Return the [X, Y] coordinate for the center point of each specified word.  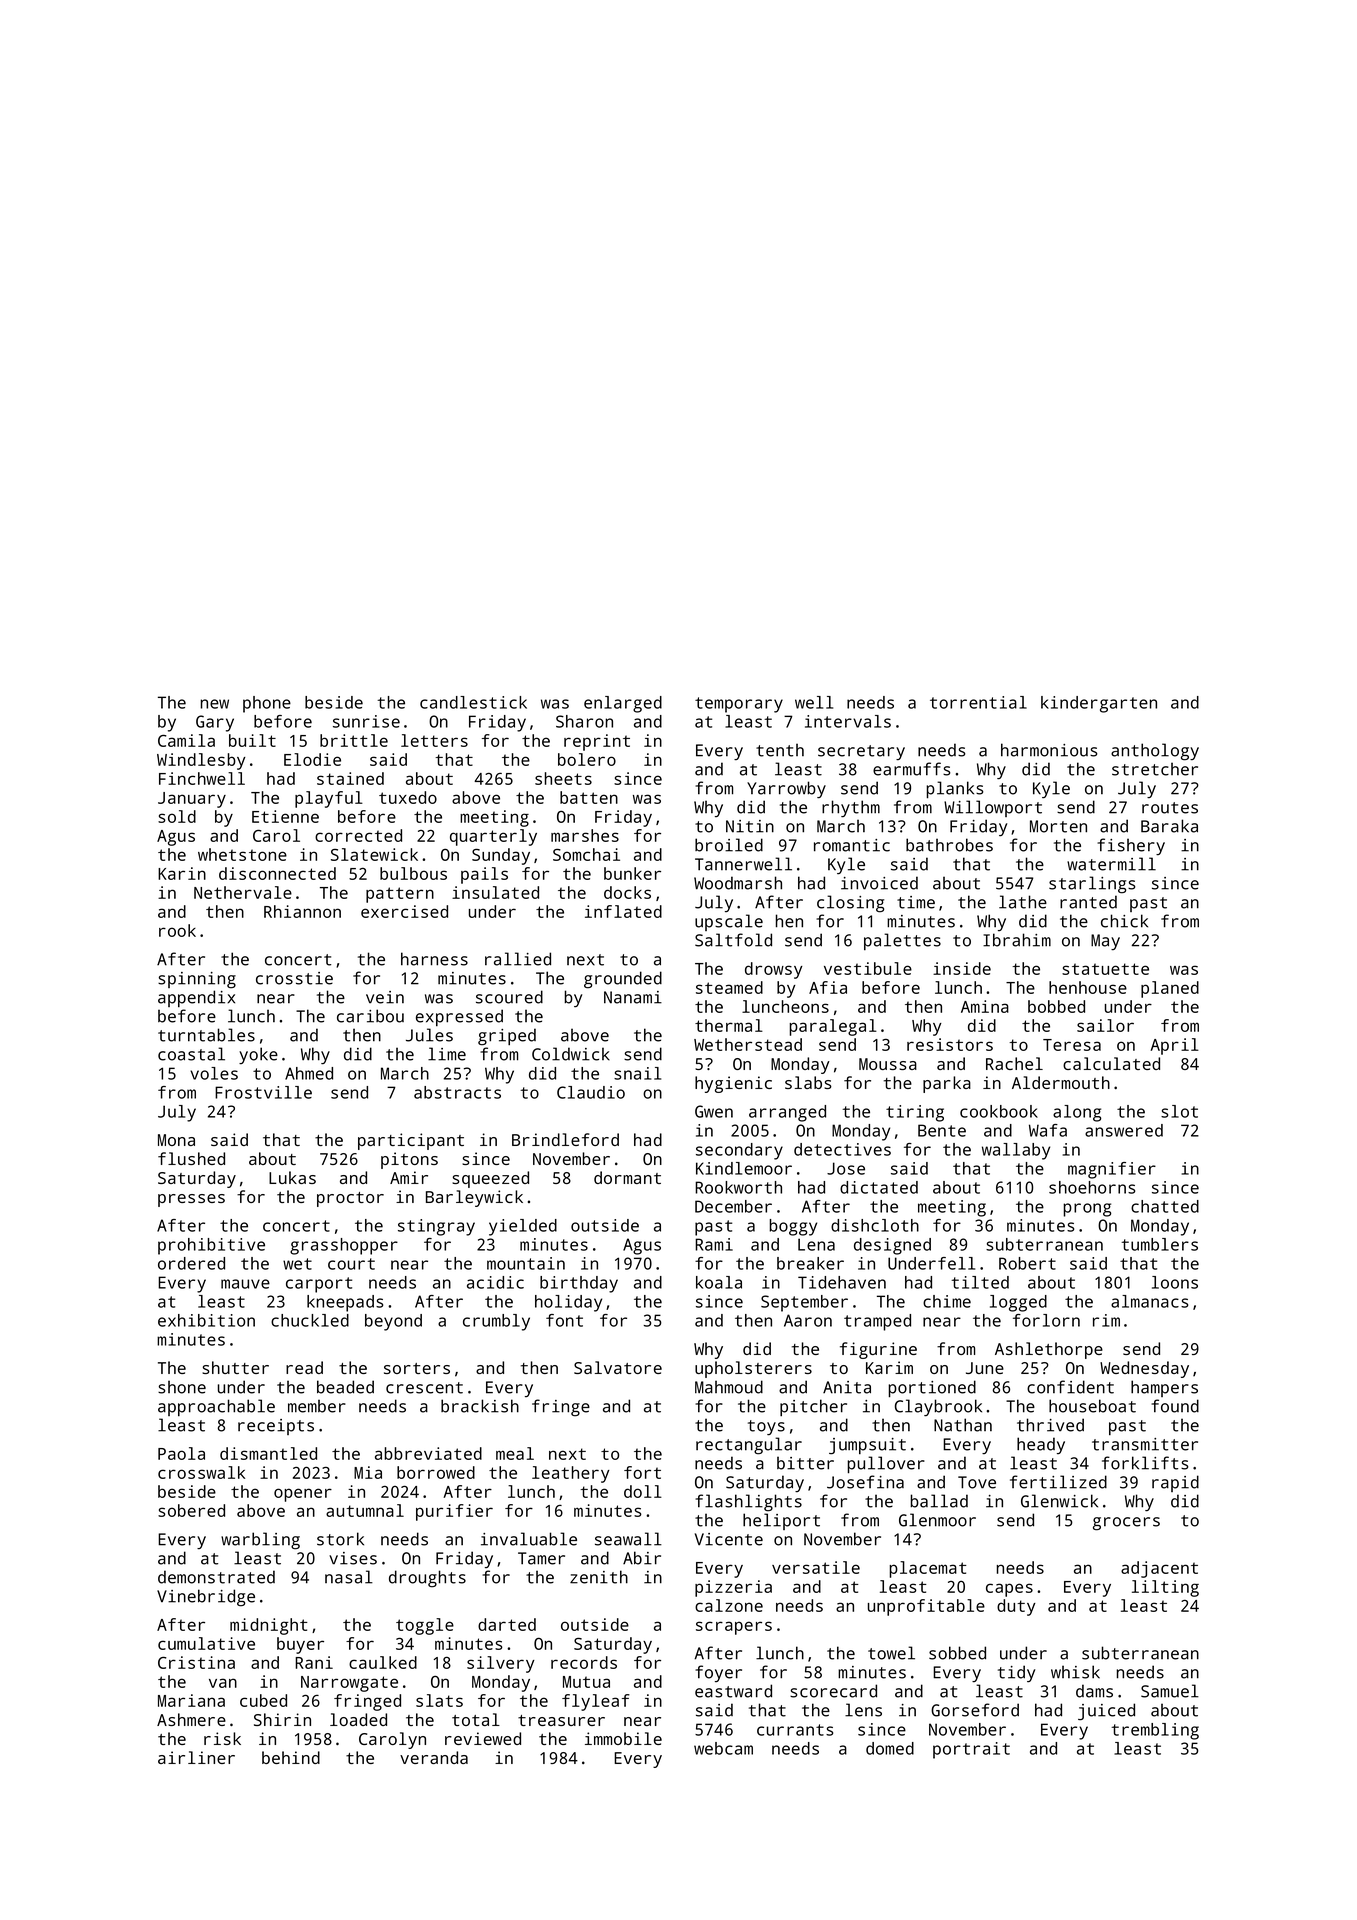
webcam [723, 1748]
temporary [739, 705]
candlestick [473, 702]
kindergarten [1099, 704]
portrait [971, 1750]
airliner [196, 1757]
